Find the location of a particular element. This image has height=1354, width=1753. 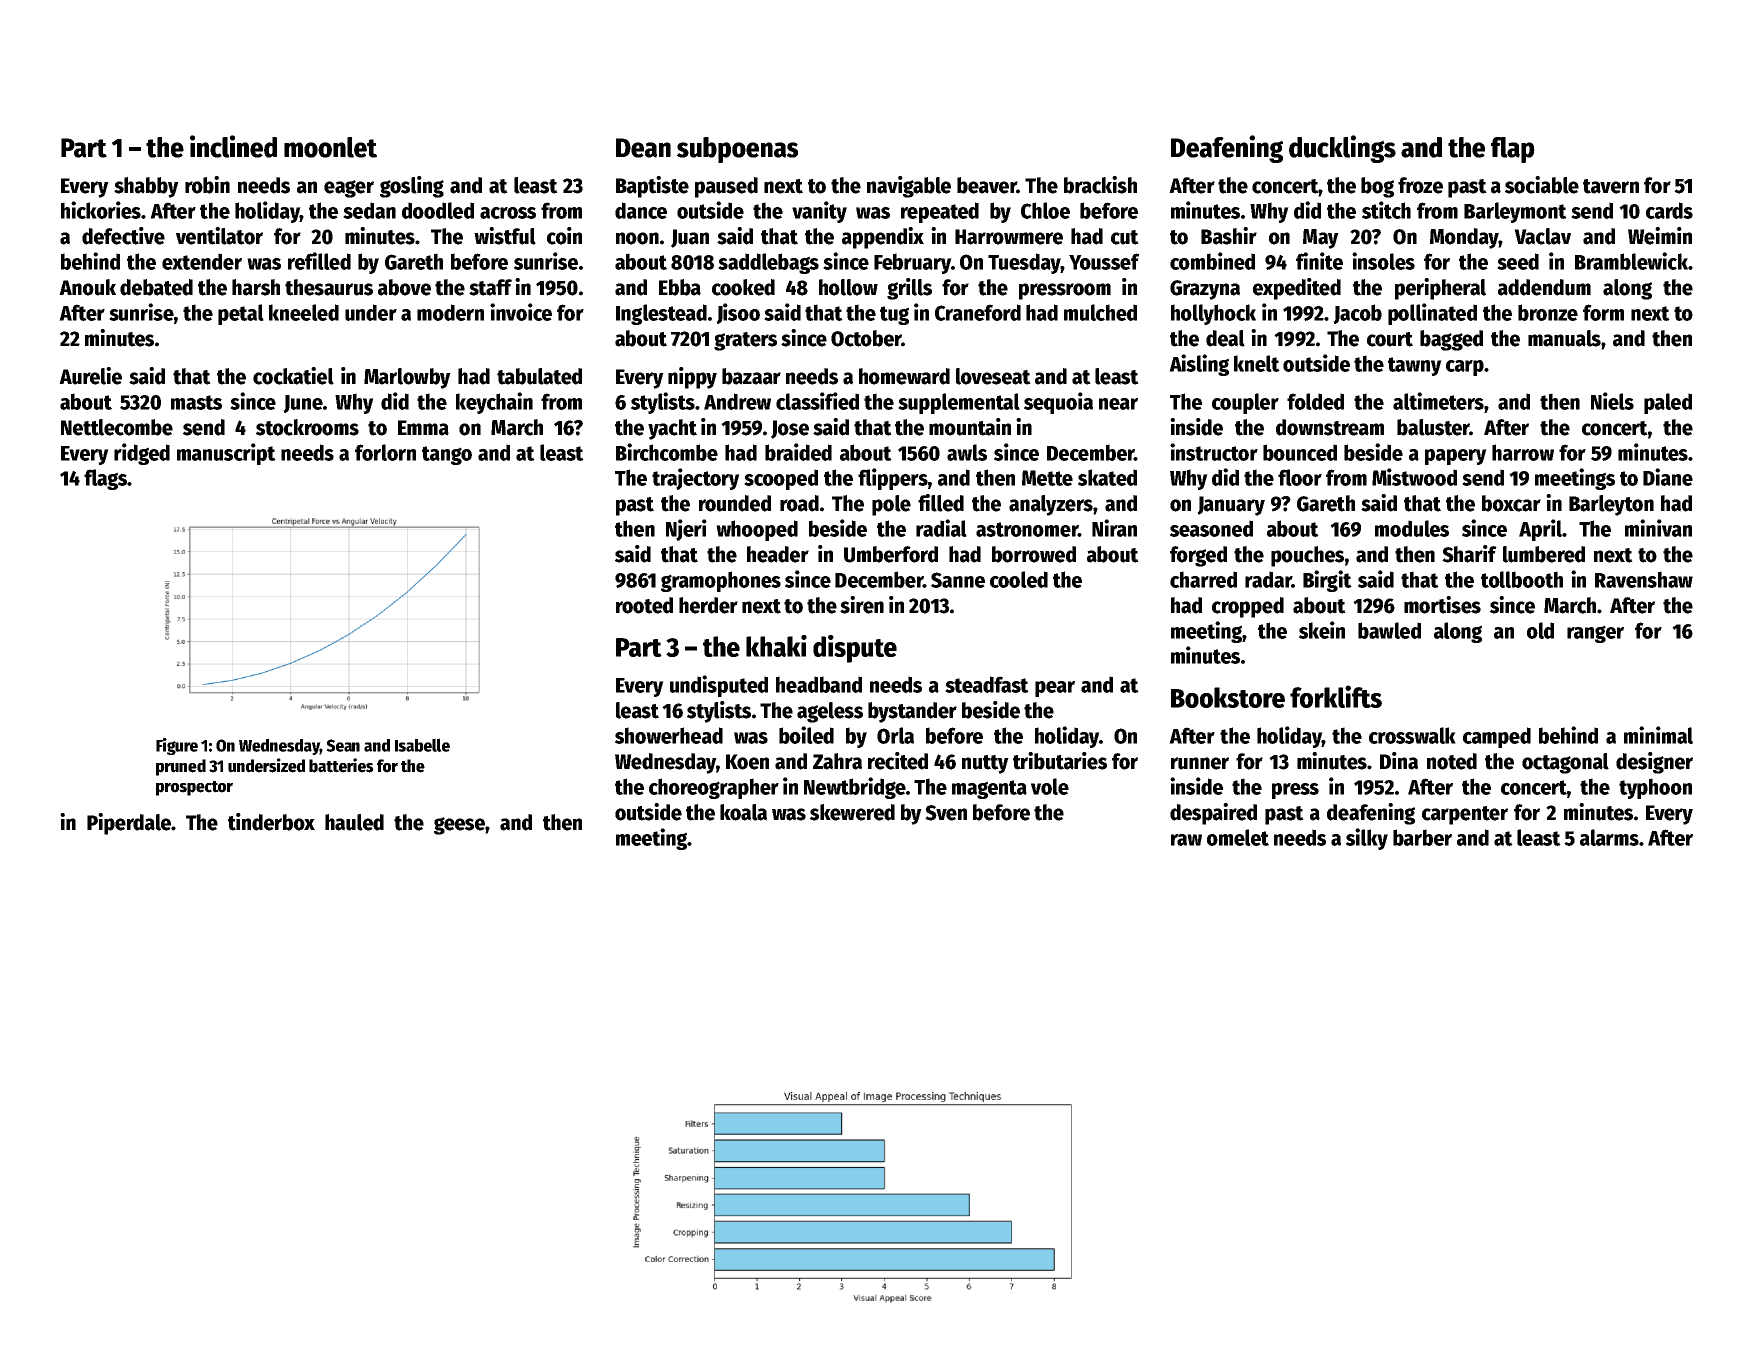

flap is located at coordinates (1513, 150).
